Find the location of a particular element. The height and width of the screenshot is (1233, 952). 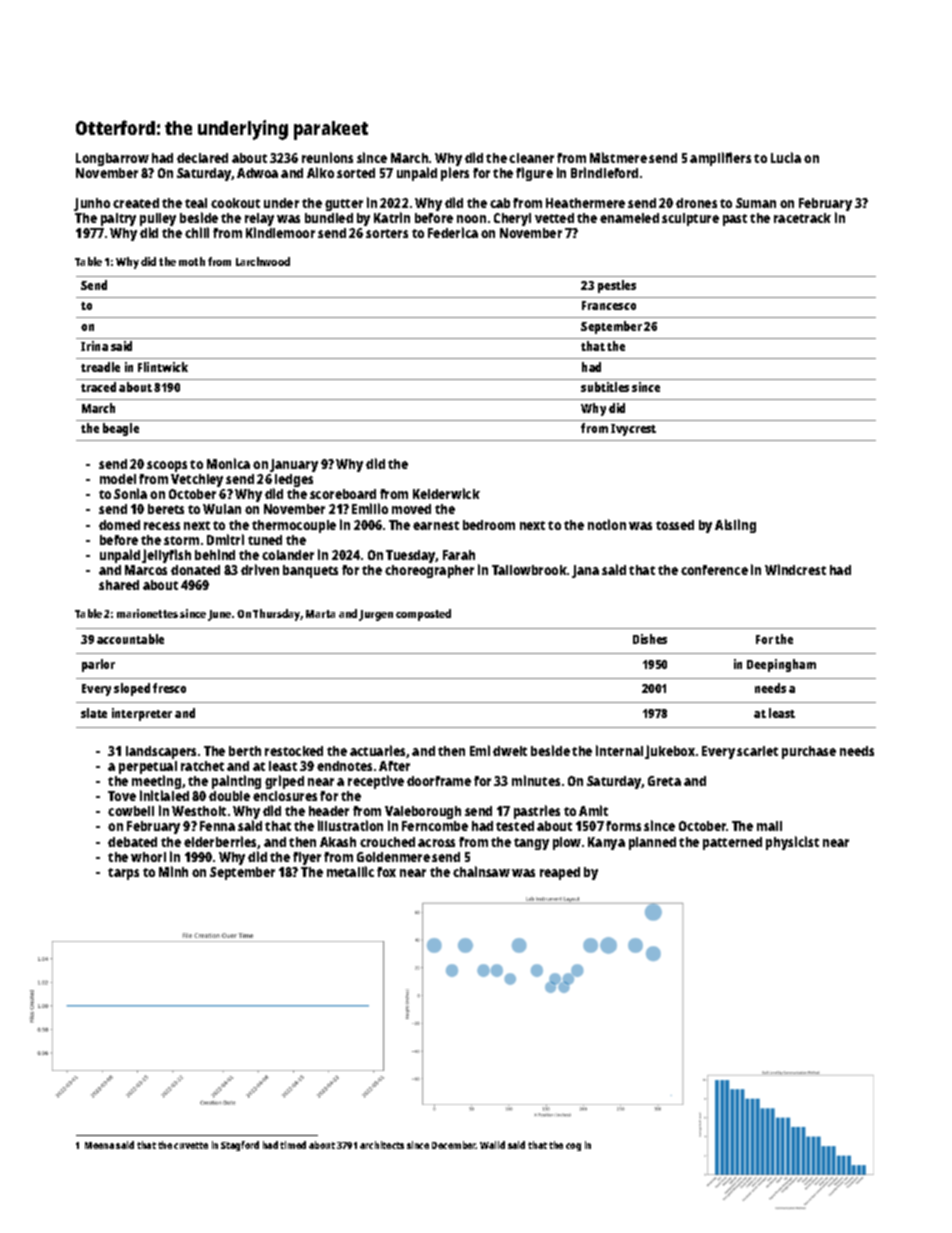

actuaries is located at coordinates (377, 750).
